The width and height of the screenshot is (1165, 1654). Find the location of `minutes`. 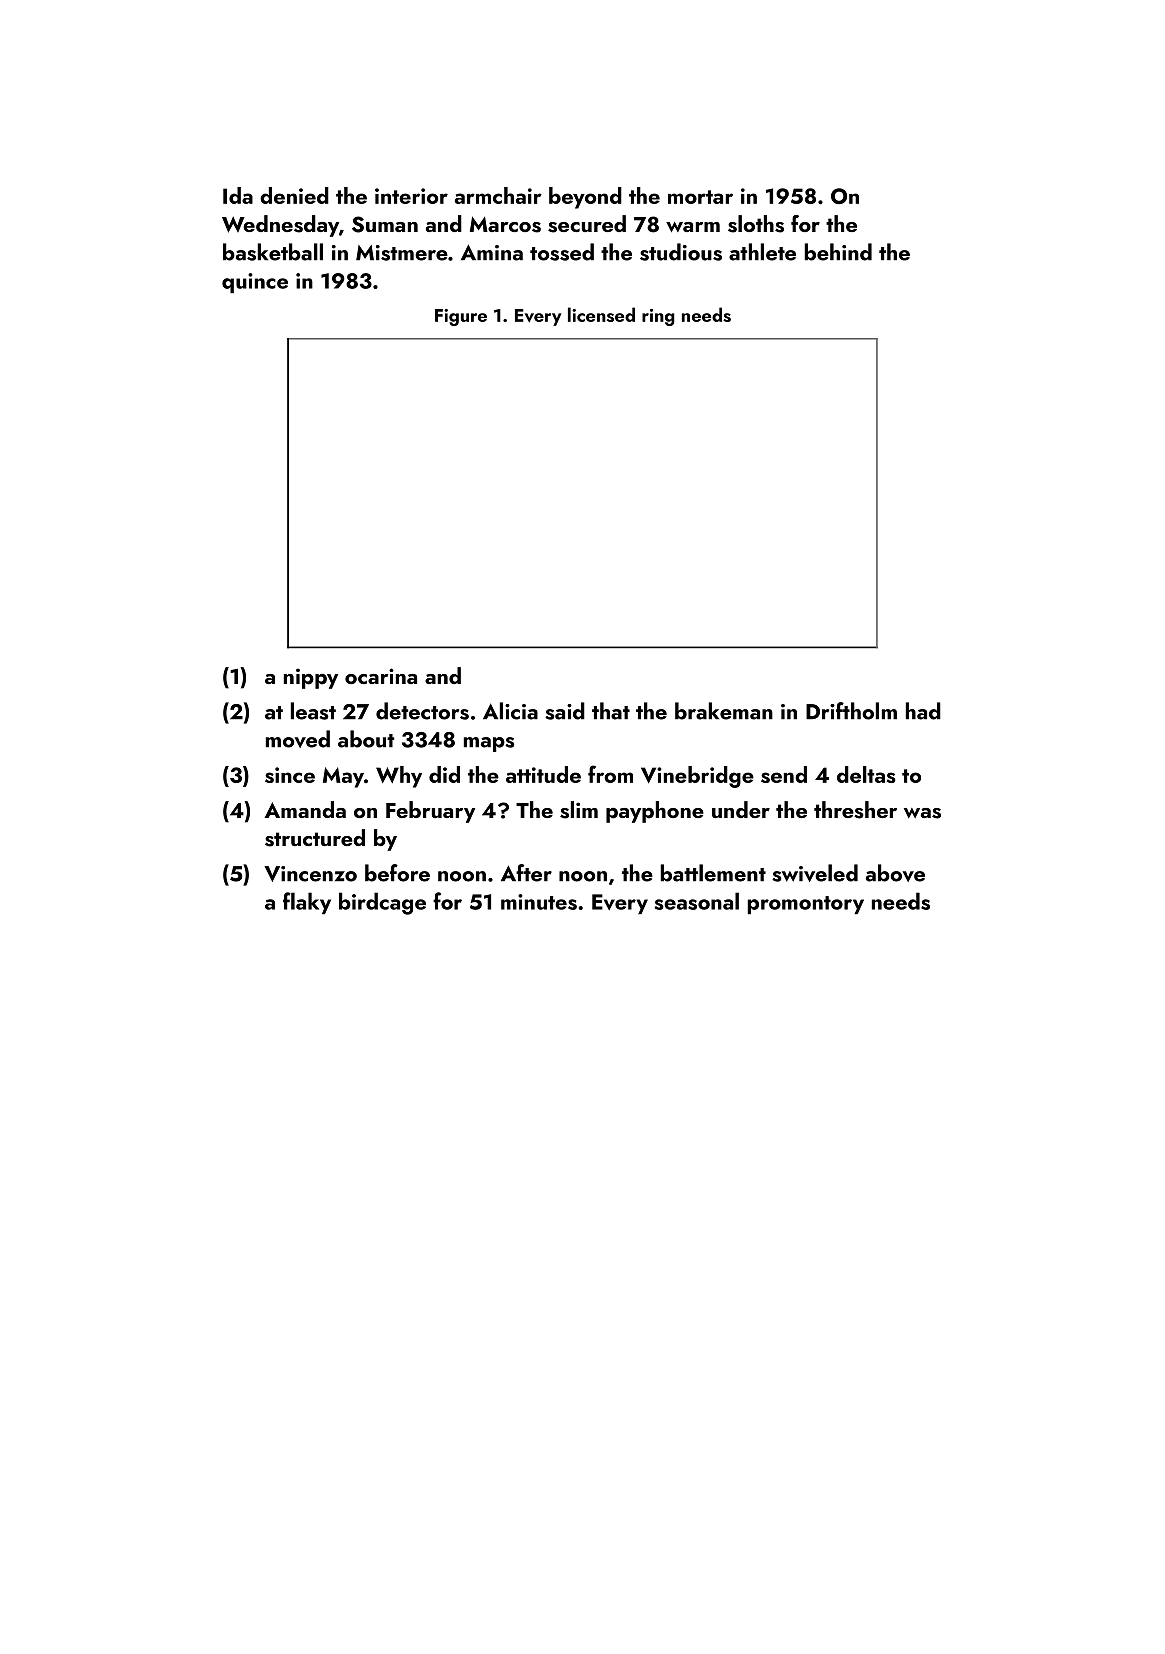

minutes is located at coordinates (539, 902).
